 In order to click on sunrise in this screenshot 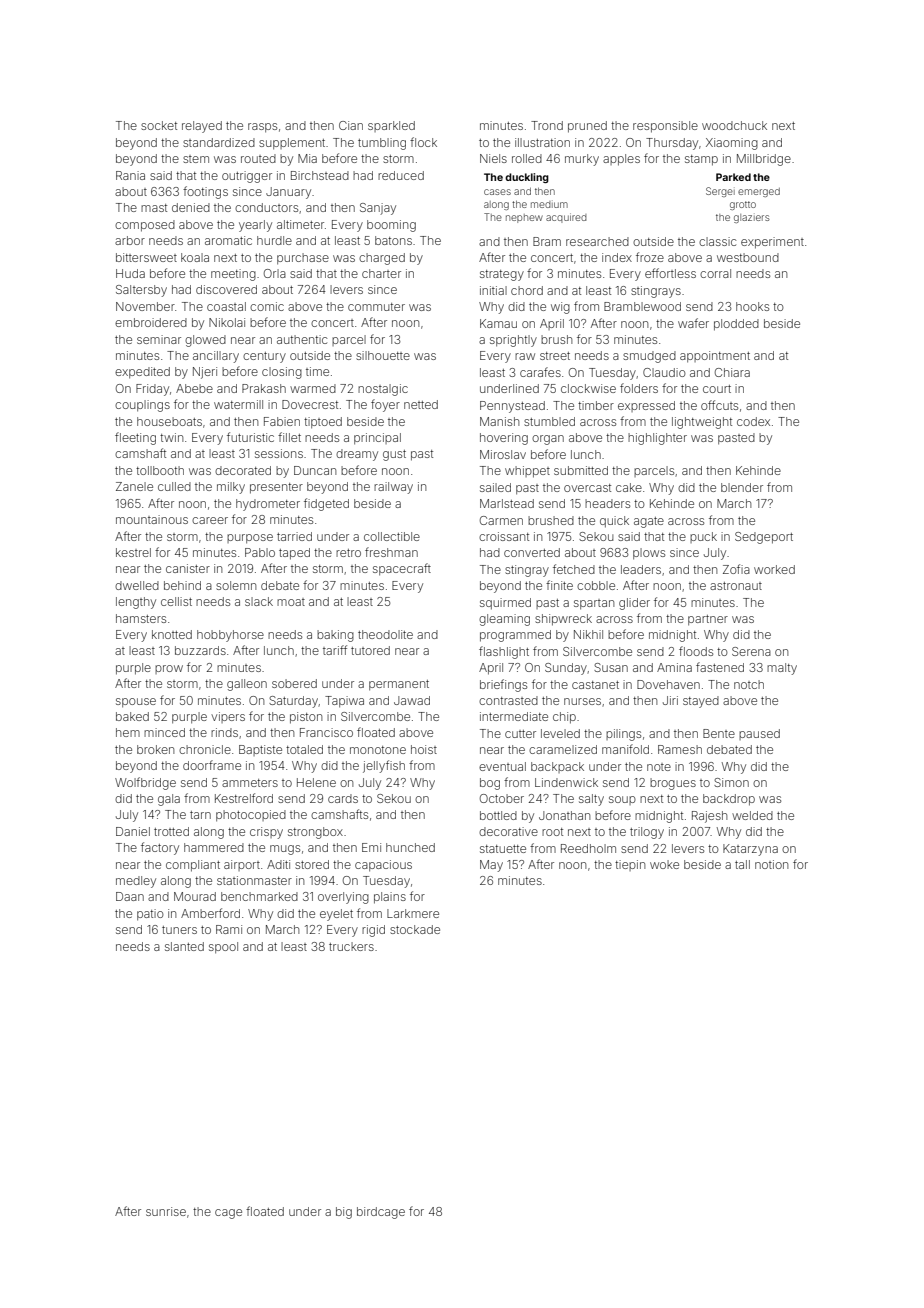, I will do `click(166, 1211)`.
